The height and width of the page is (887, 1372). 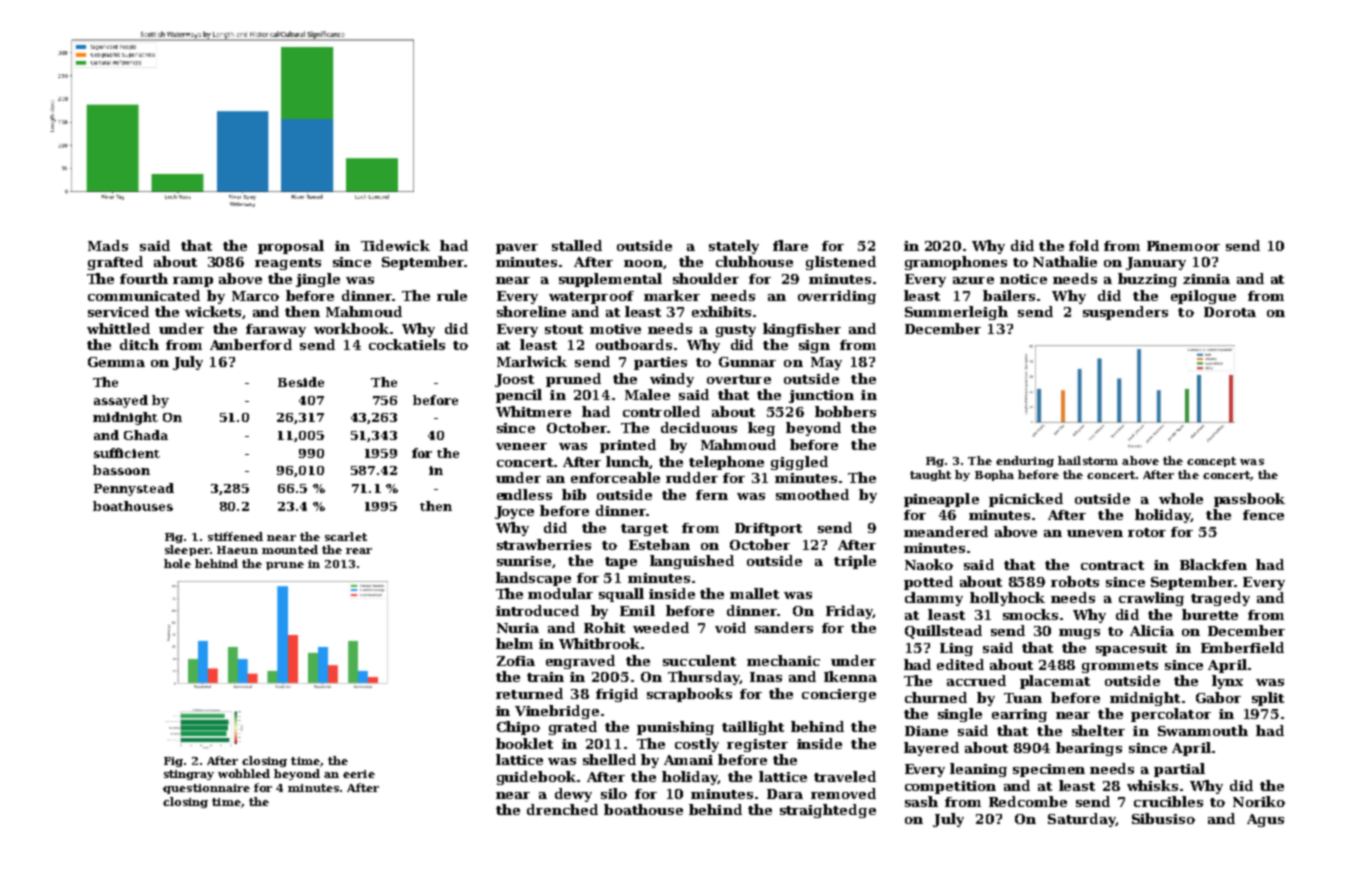 What do you see at coordinates (1147, 532) in the page?
I see `rotor` at bounding box center [1147, 532].
